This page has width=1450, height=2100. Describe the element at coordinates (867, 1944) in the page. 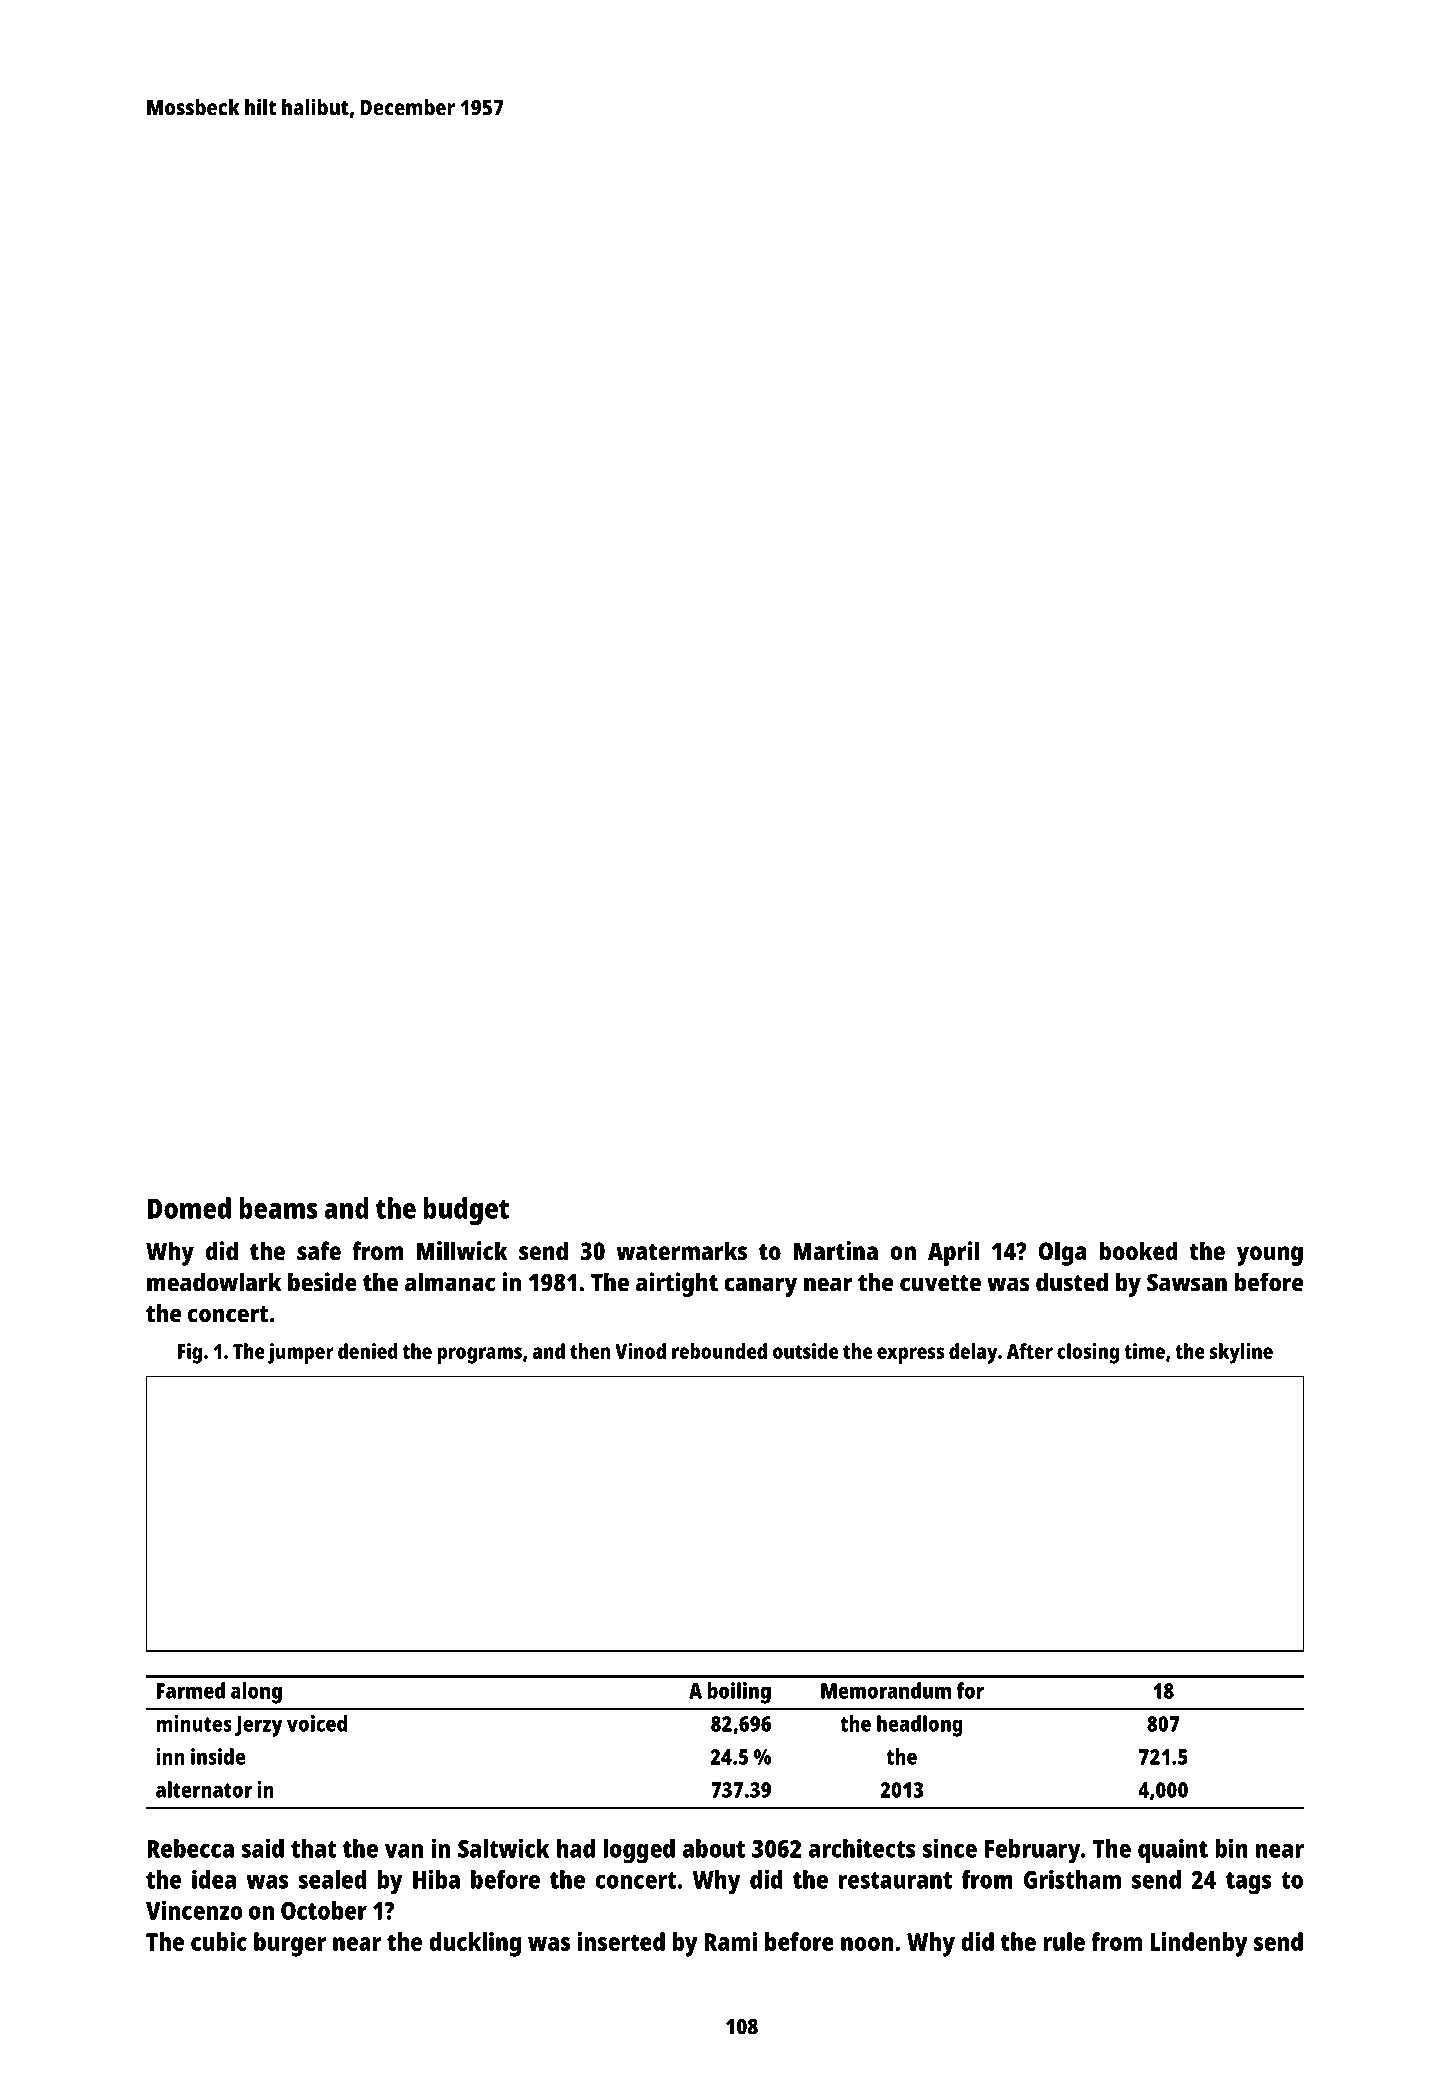

I see `noon` at that location.
